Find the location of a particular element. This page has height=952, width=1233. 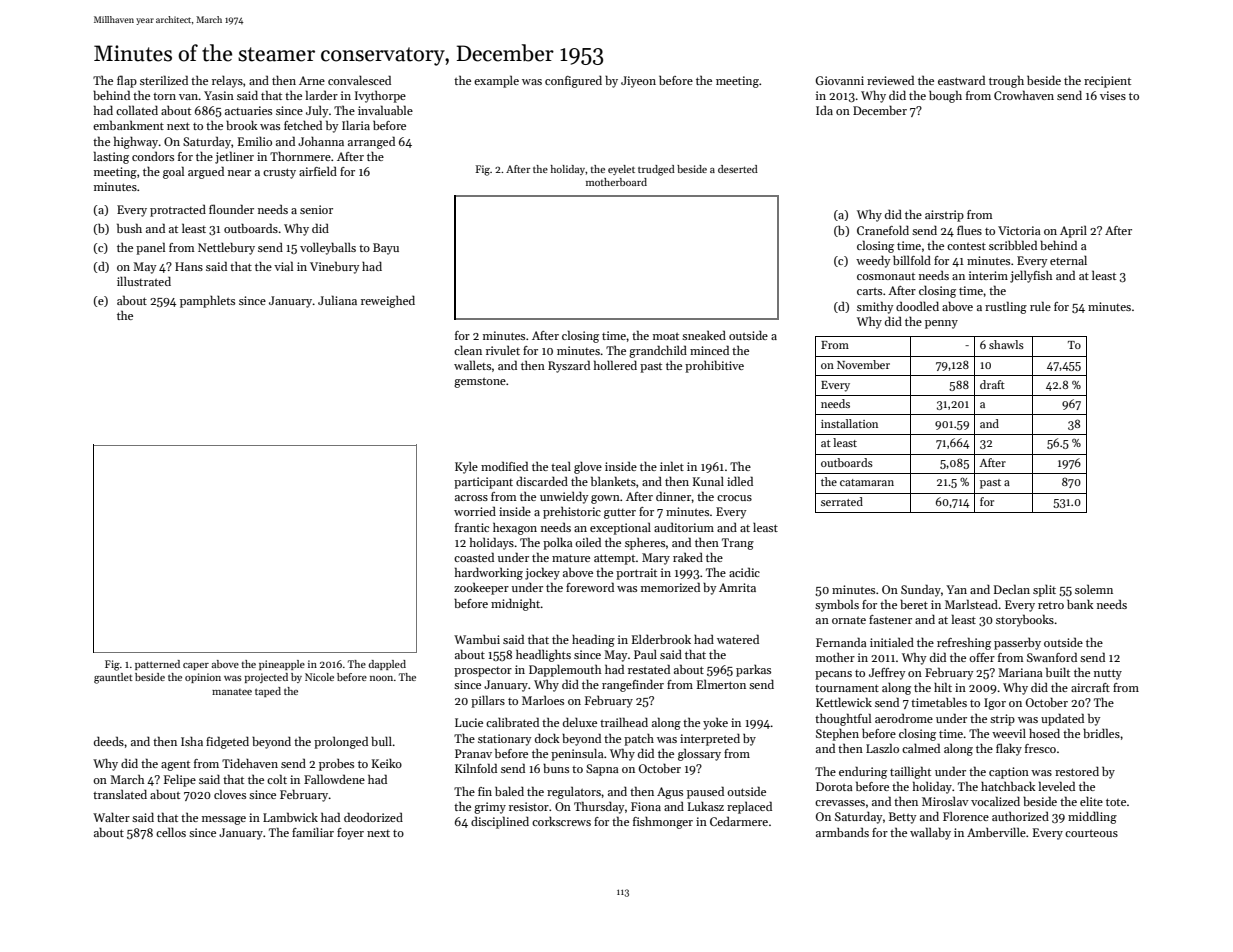

draft is located at coordinates (992, 384).
